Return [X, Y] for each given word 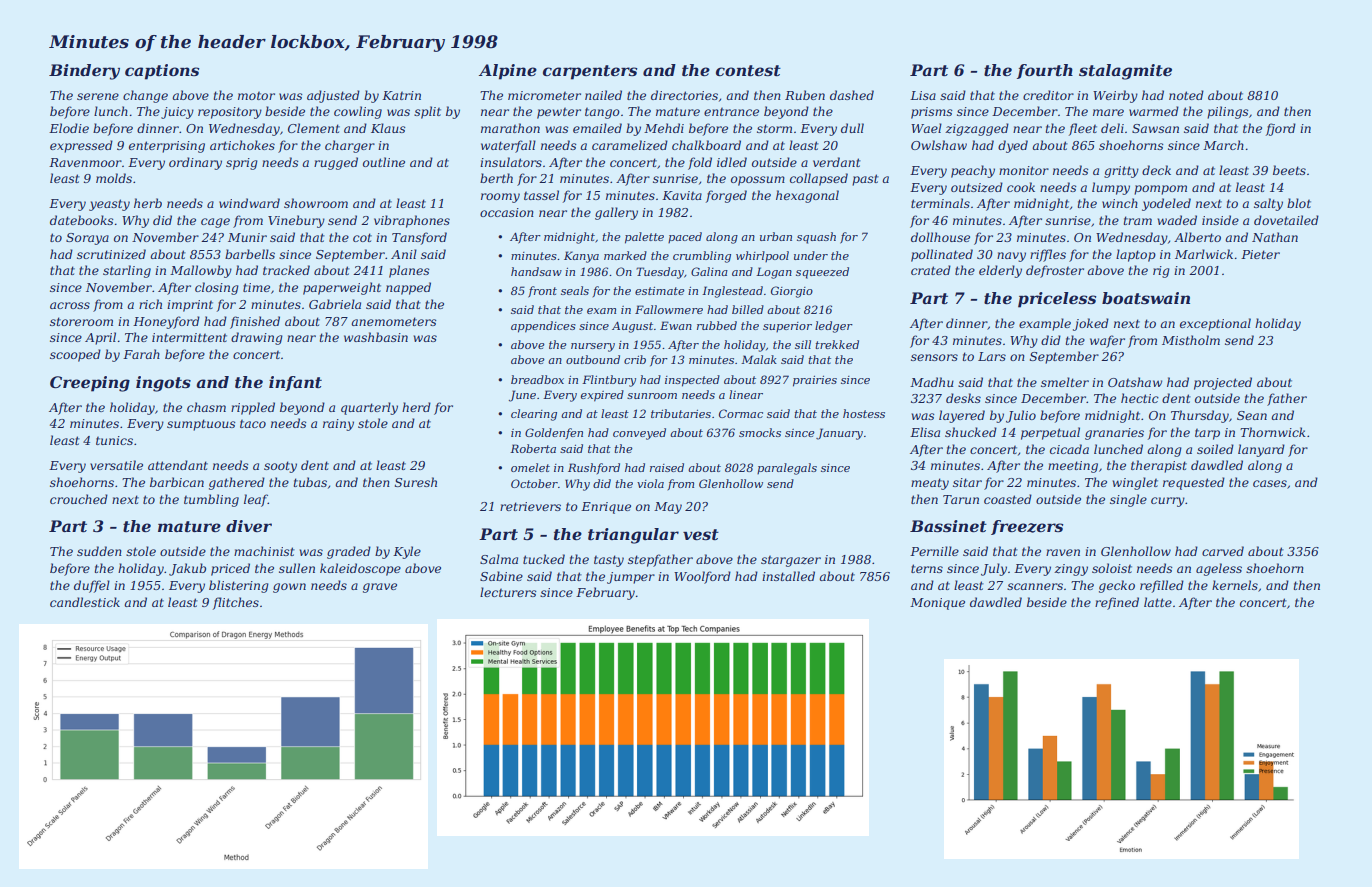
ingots [163, 384]
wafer [1107, 341]
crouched [79, 499]
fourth [1045, 71]
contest [748, 70]
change [145, 96]
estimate [660, 291]
